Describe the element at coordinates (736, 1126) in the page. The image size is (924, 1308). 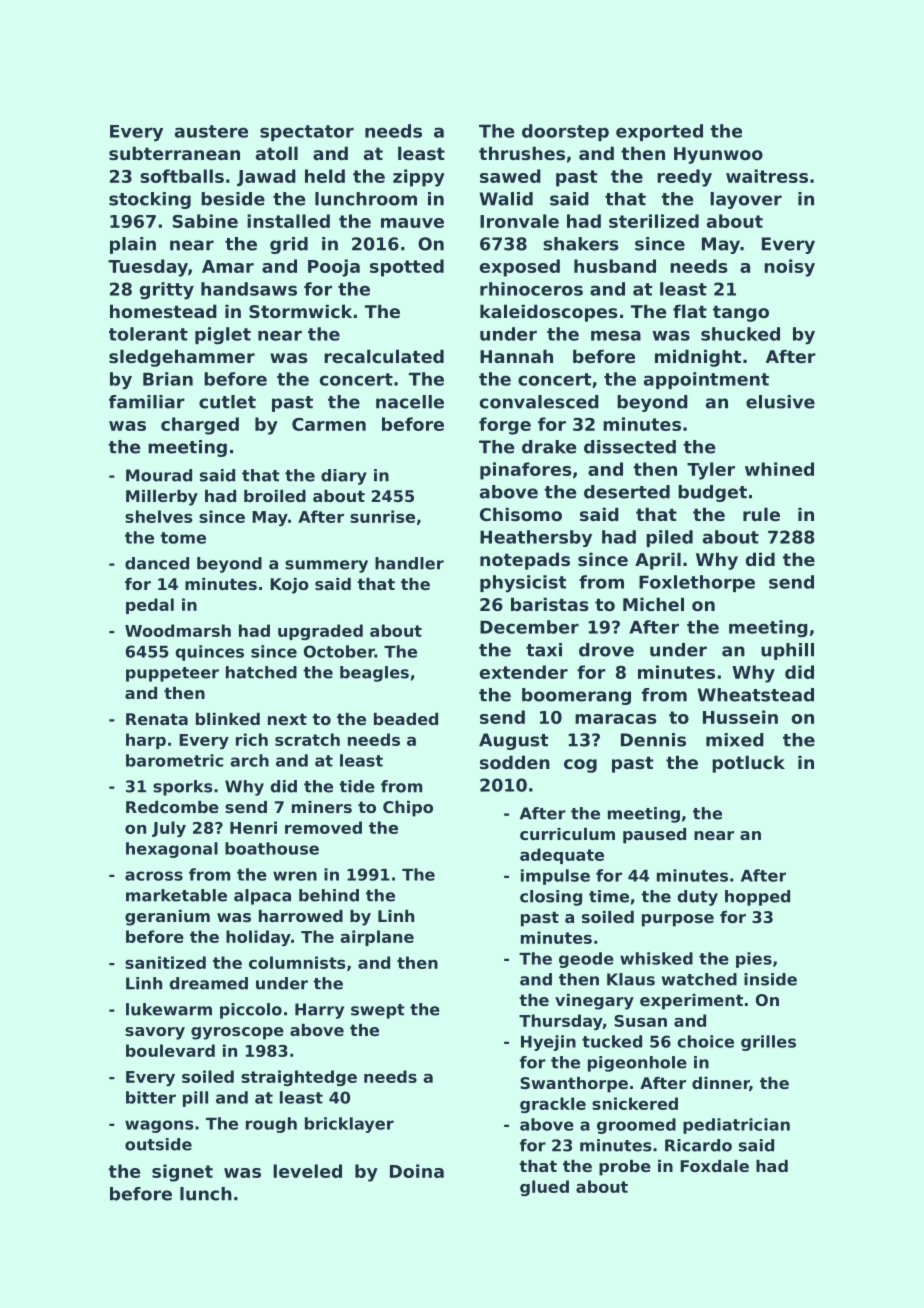
I see `pediatrician` at that location.
